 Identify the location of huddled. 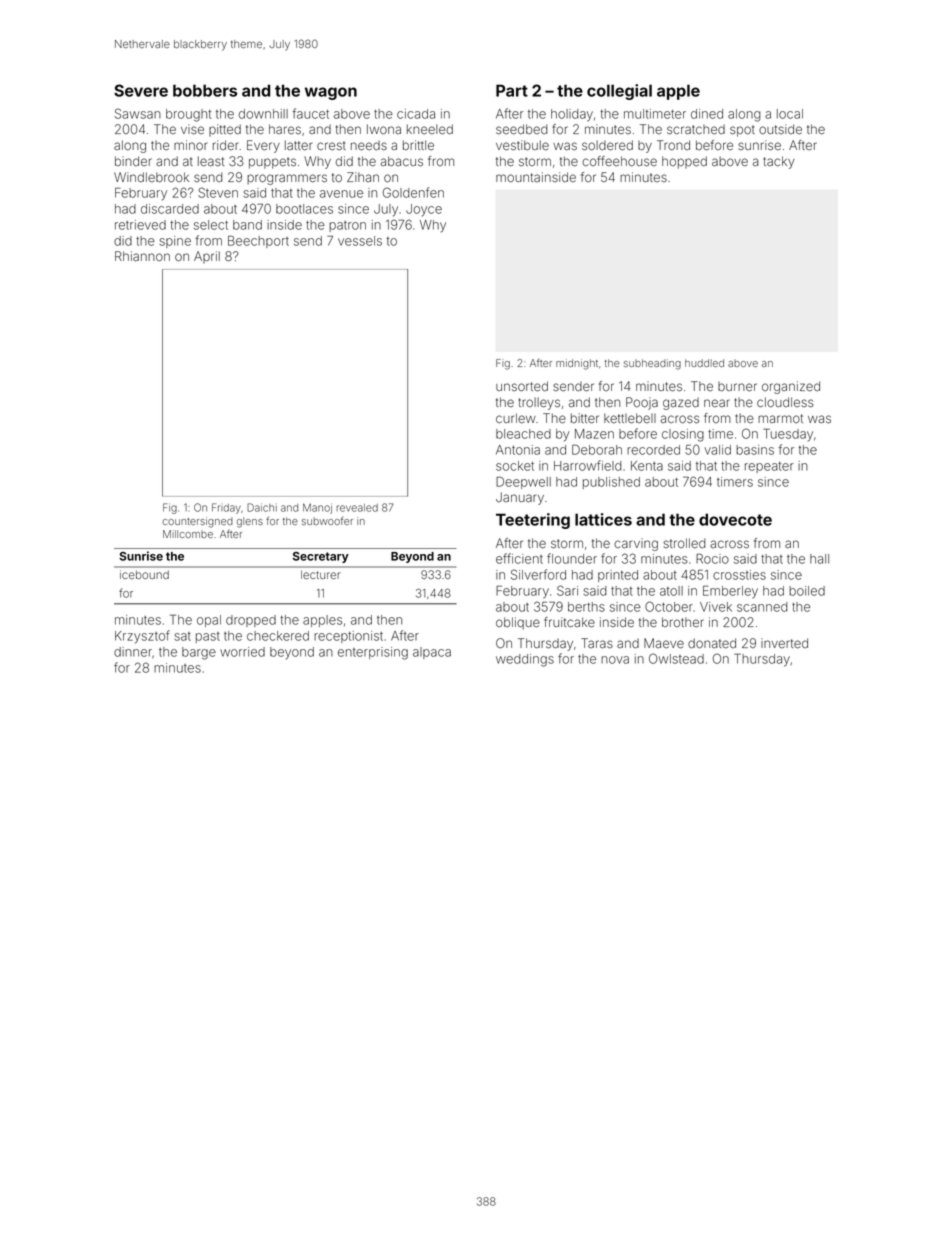
(704, 363).
